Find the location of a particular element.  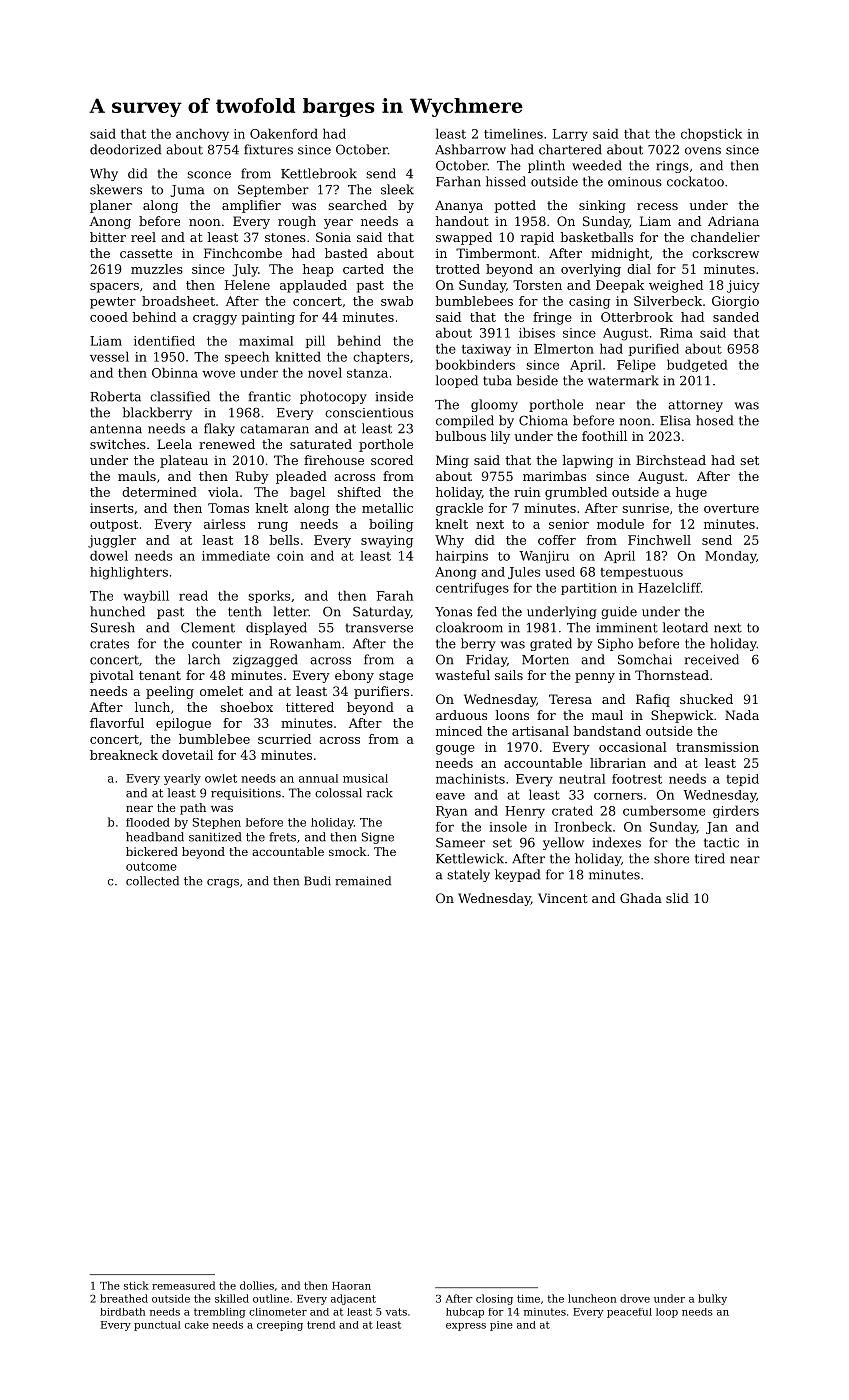

breathed is located at coordinates (124, 1298).
